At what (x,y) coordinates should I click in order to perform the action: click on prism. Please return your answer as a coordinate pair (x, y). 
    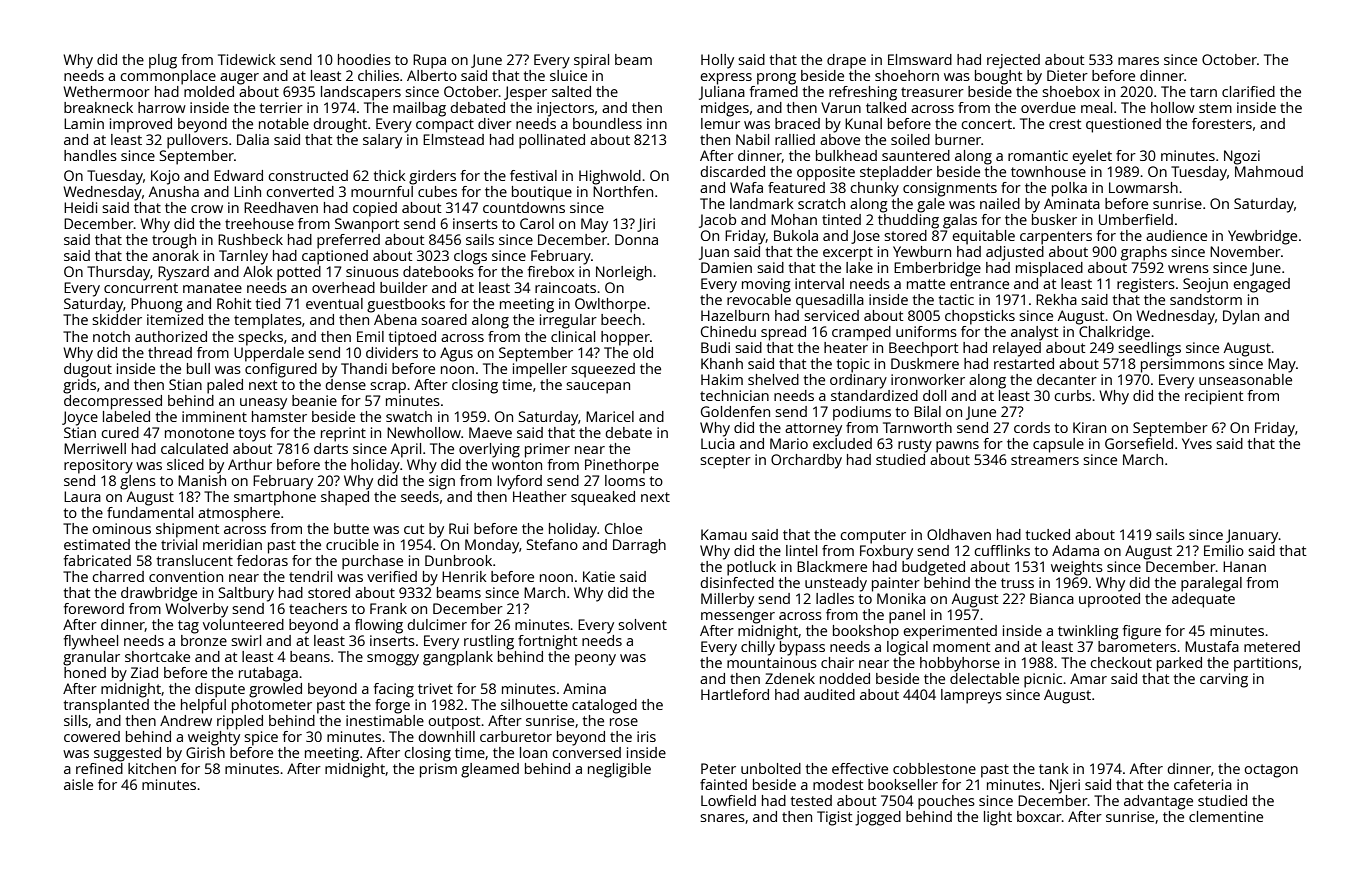
    Looking at the image, I should click on (438, 770).
